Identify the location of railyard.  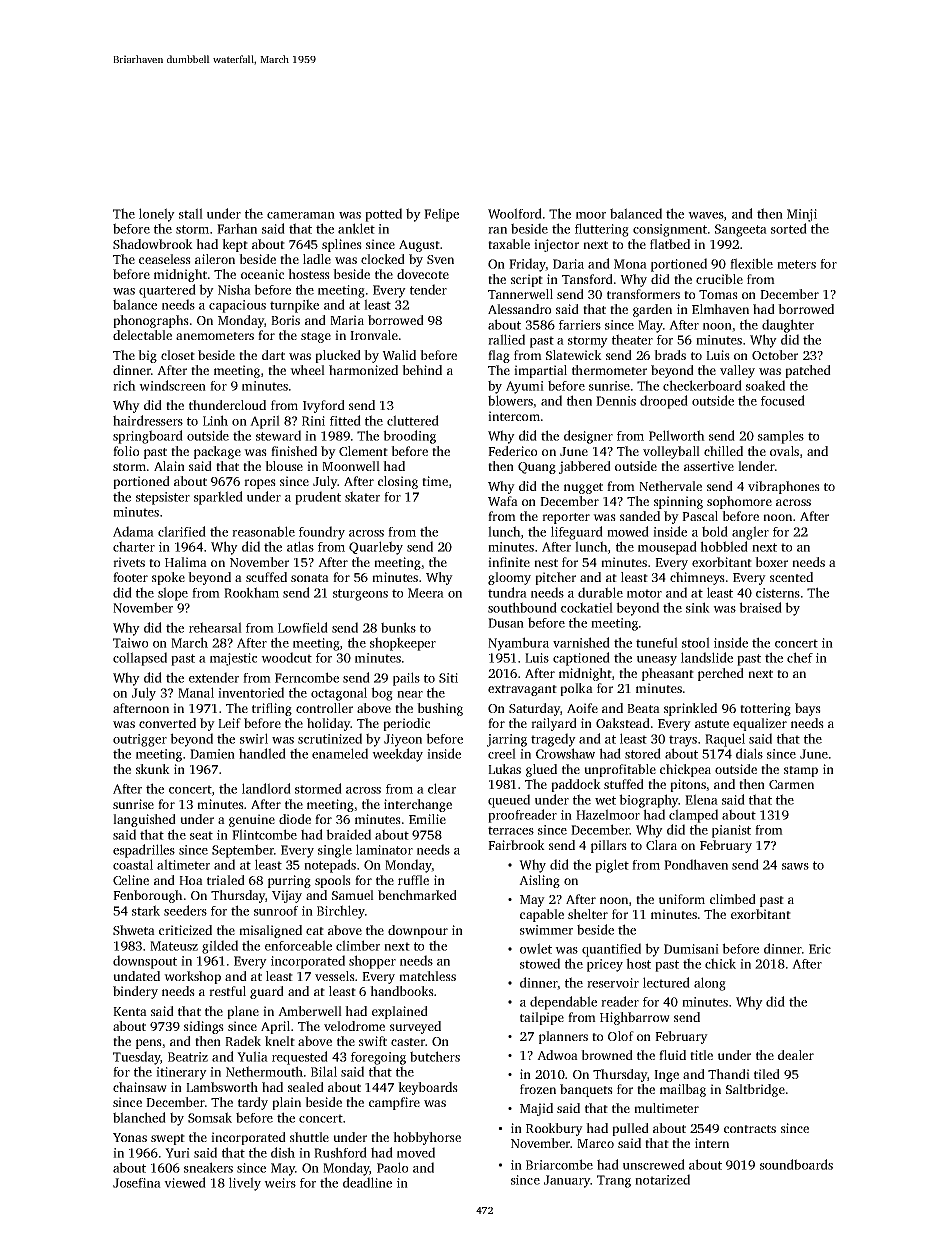
(554, 724).
